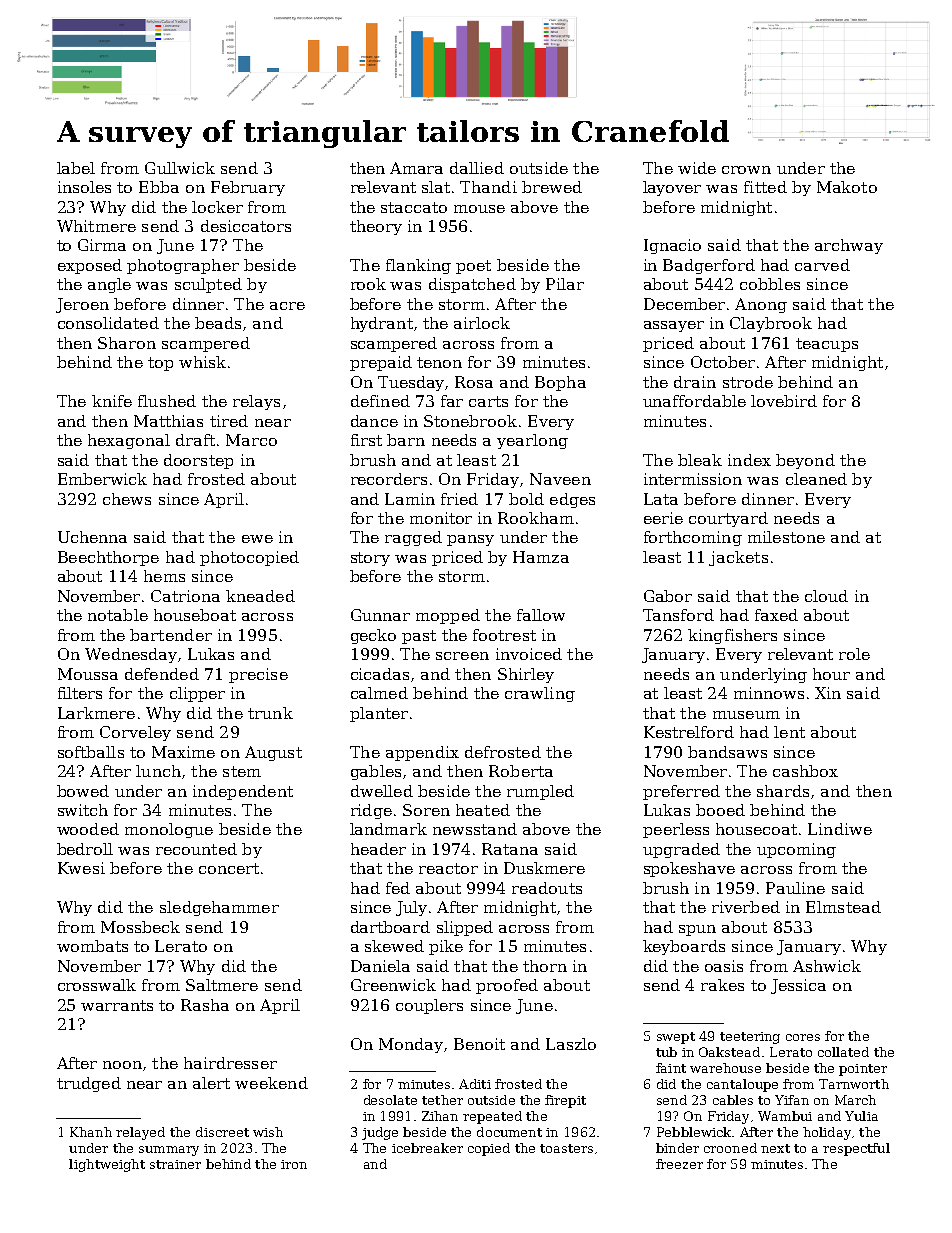 The height and width of the image is (1233, 952). Describe the element at coordinates (83, 791) in the image. I see `bowed` at that location.
